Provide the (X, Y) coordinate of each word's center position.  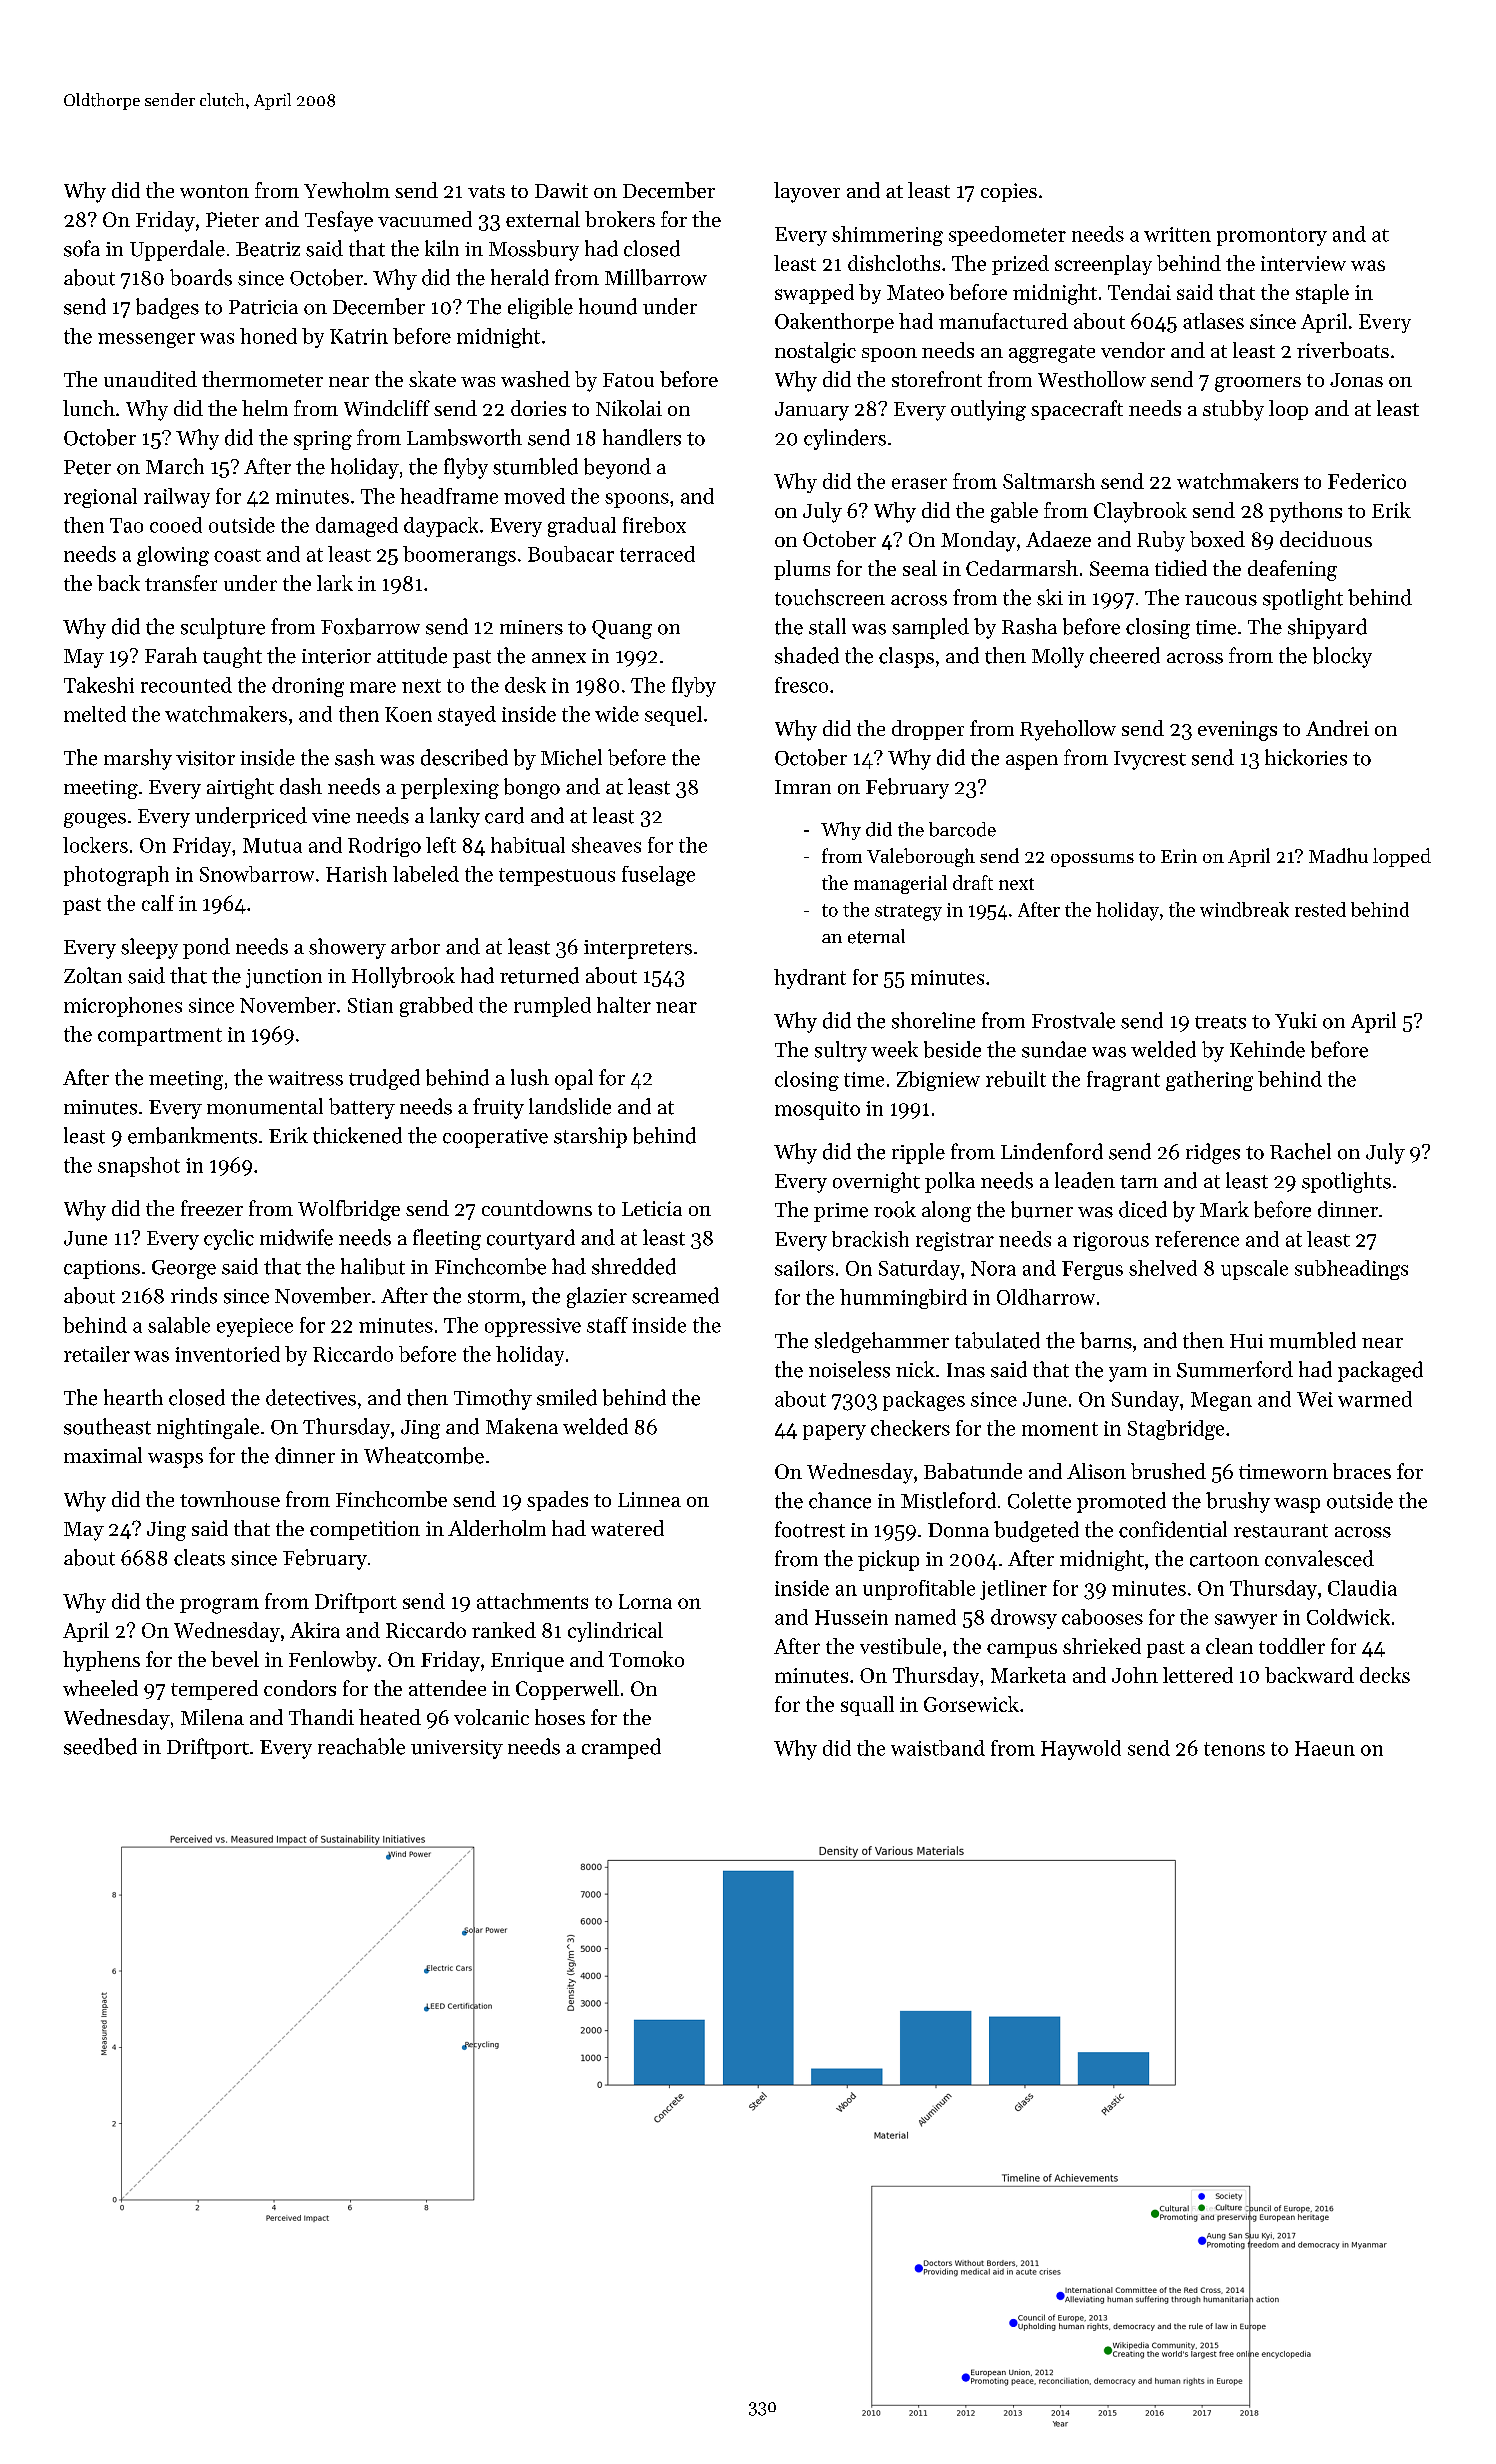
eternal (876, 936)
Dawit (561, 190)
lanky (455, 817)
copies (1009, 192)
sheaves (606, 845)
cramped (621, 1748)
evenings (1237, 731)
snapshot (139, 1167)
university (457, 1749)
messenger (146, 340)
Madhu (1338, 855)
